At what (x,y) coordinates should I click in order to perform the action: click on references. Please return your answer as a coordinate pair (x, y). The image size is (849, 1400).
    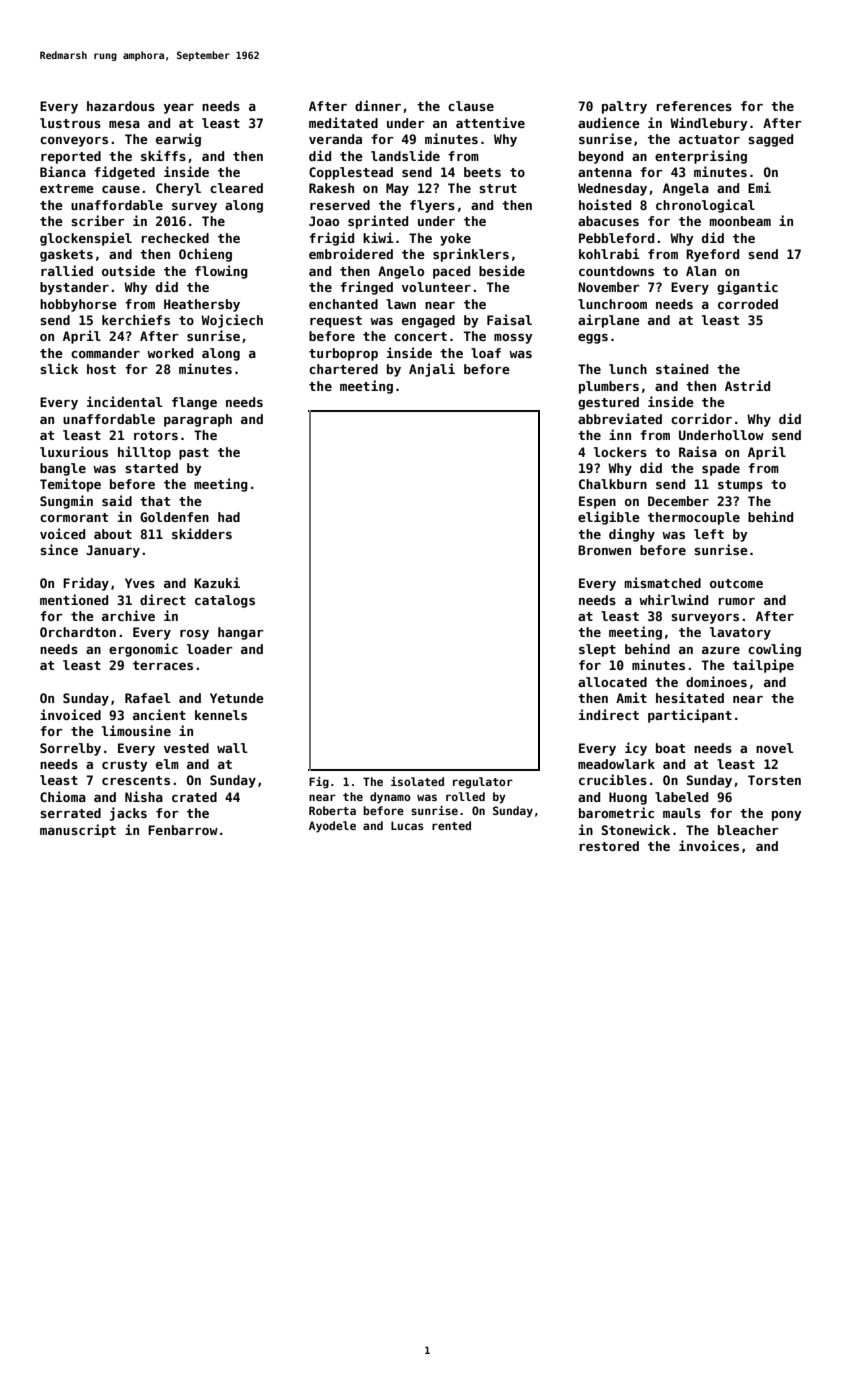
    Looking at the image, I should click on (694, 106).
